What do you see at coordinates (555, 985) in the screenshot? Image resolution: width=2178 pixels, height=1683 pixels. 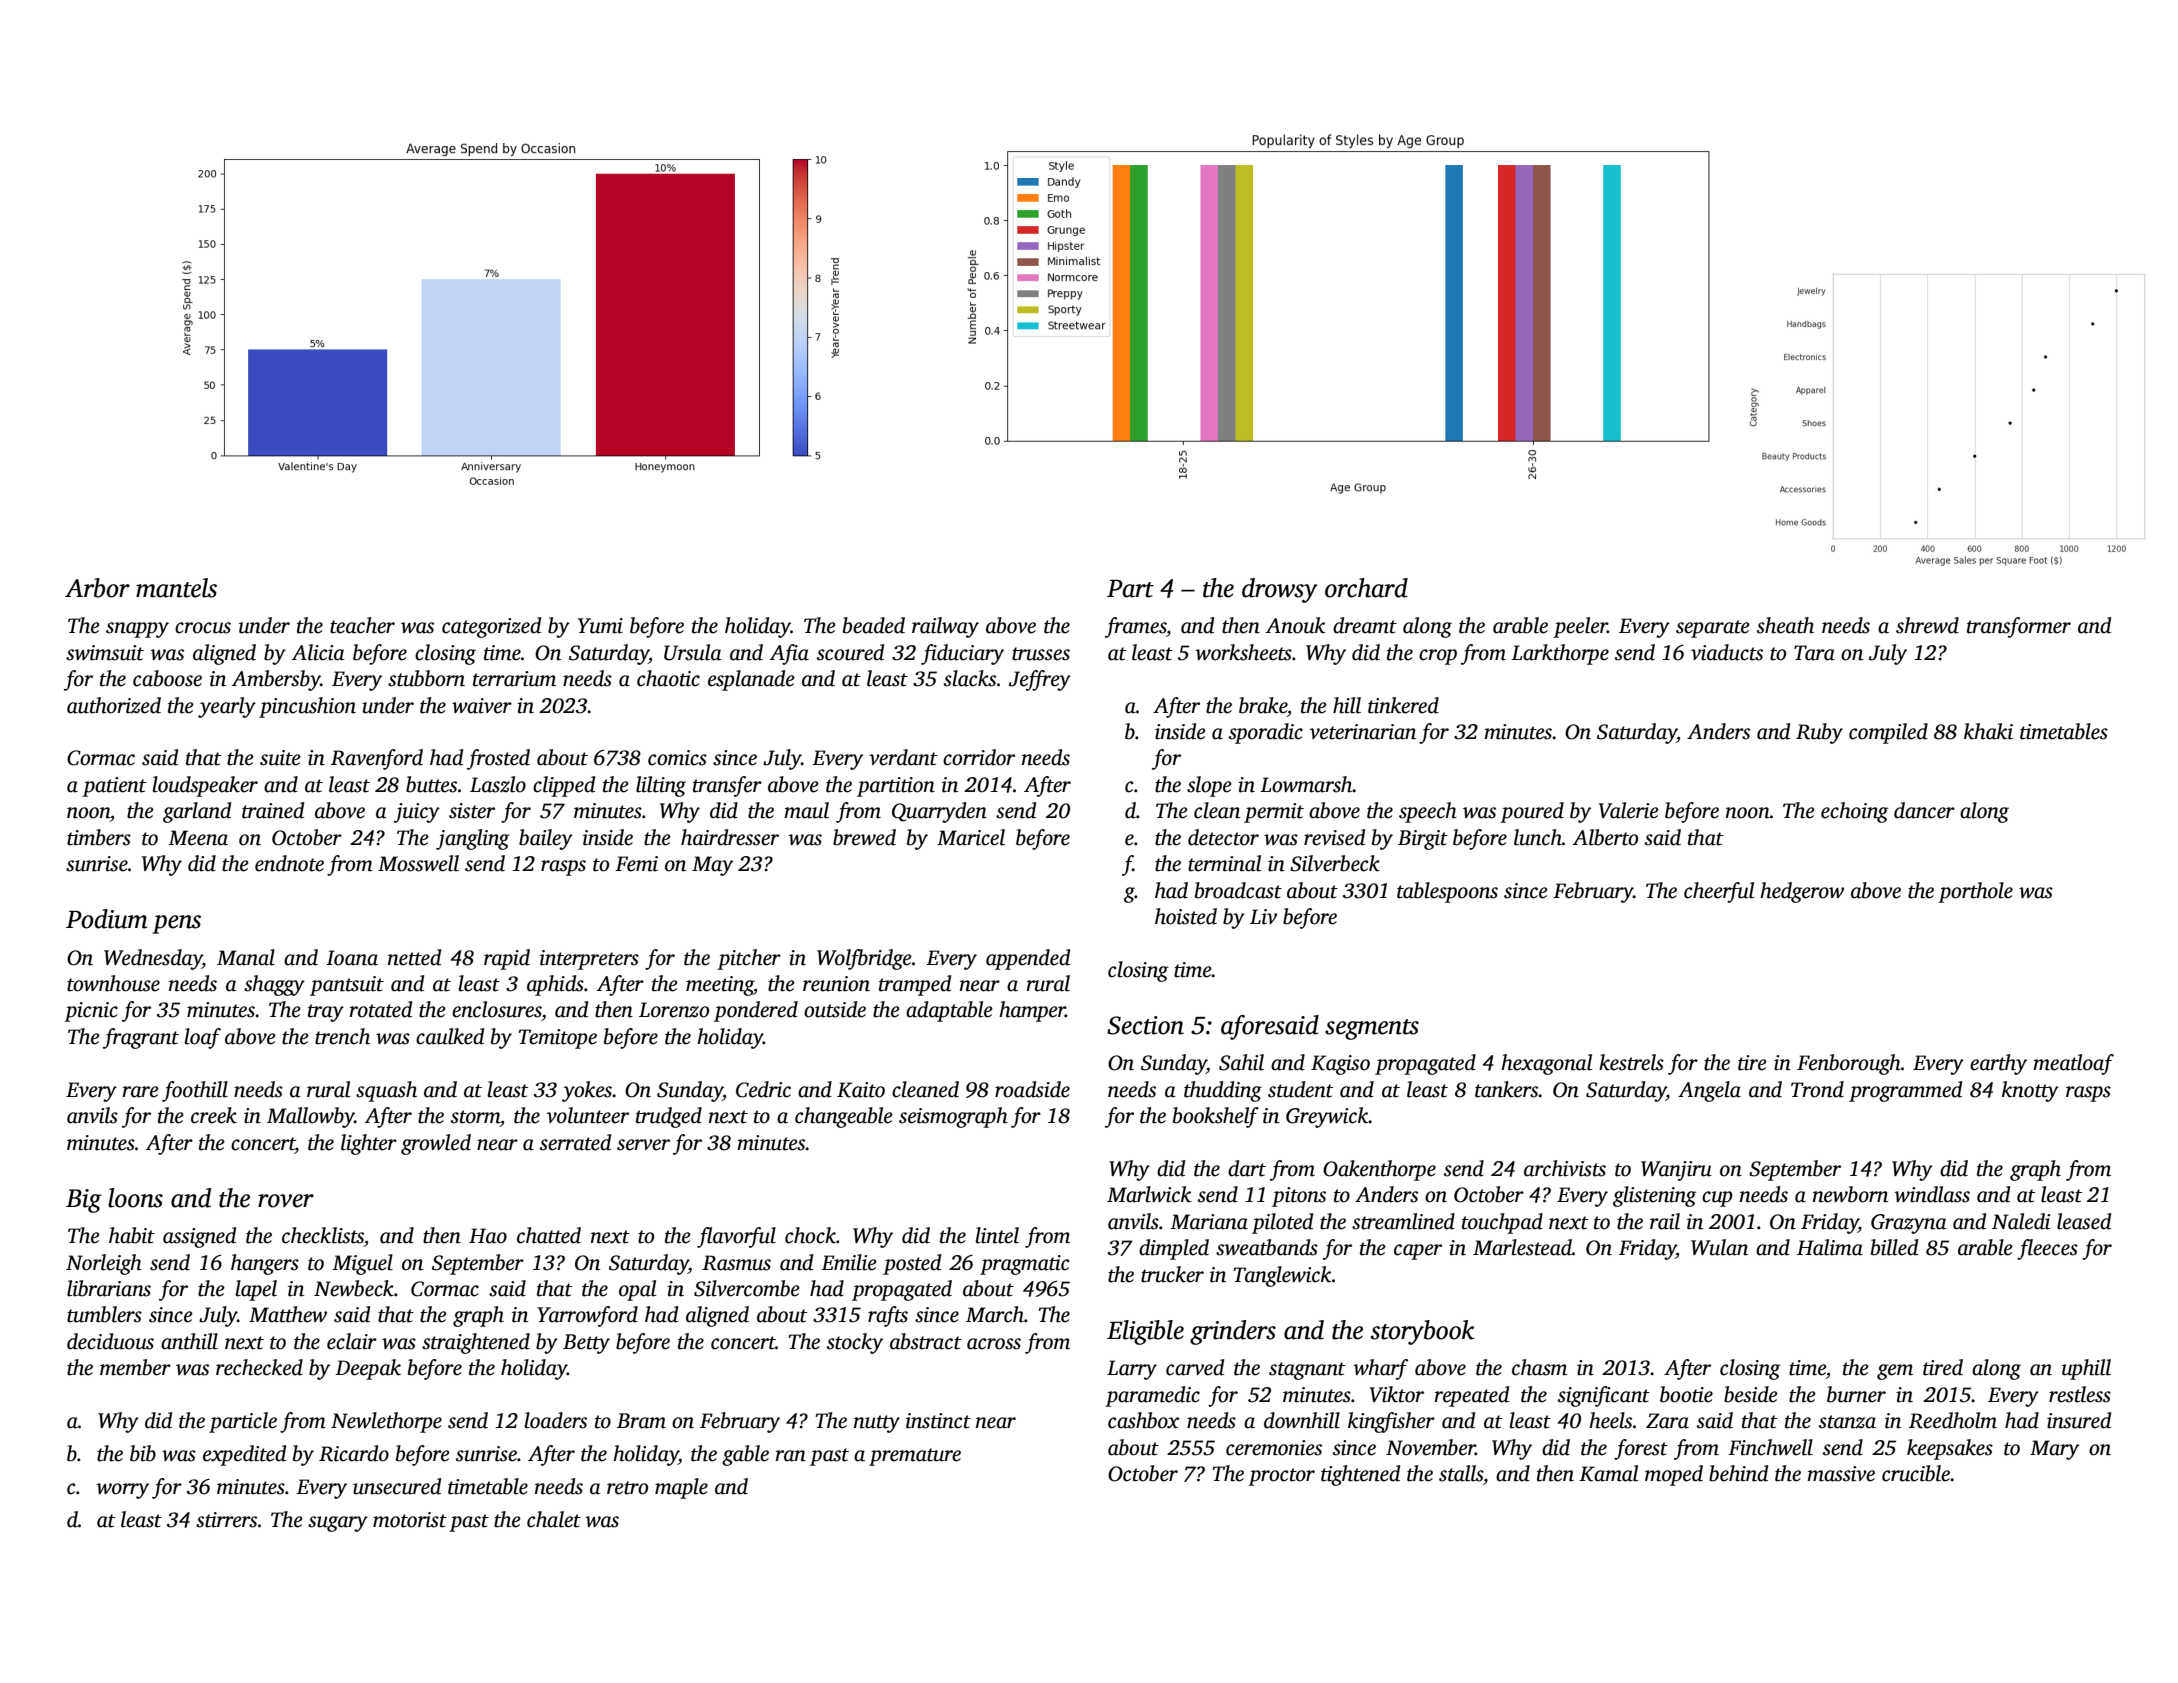 I see `aphids` at bounding box center [555, 985].
